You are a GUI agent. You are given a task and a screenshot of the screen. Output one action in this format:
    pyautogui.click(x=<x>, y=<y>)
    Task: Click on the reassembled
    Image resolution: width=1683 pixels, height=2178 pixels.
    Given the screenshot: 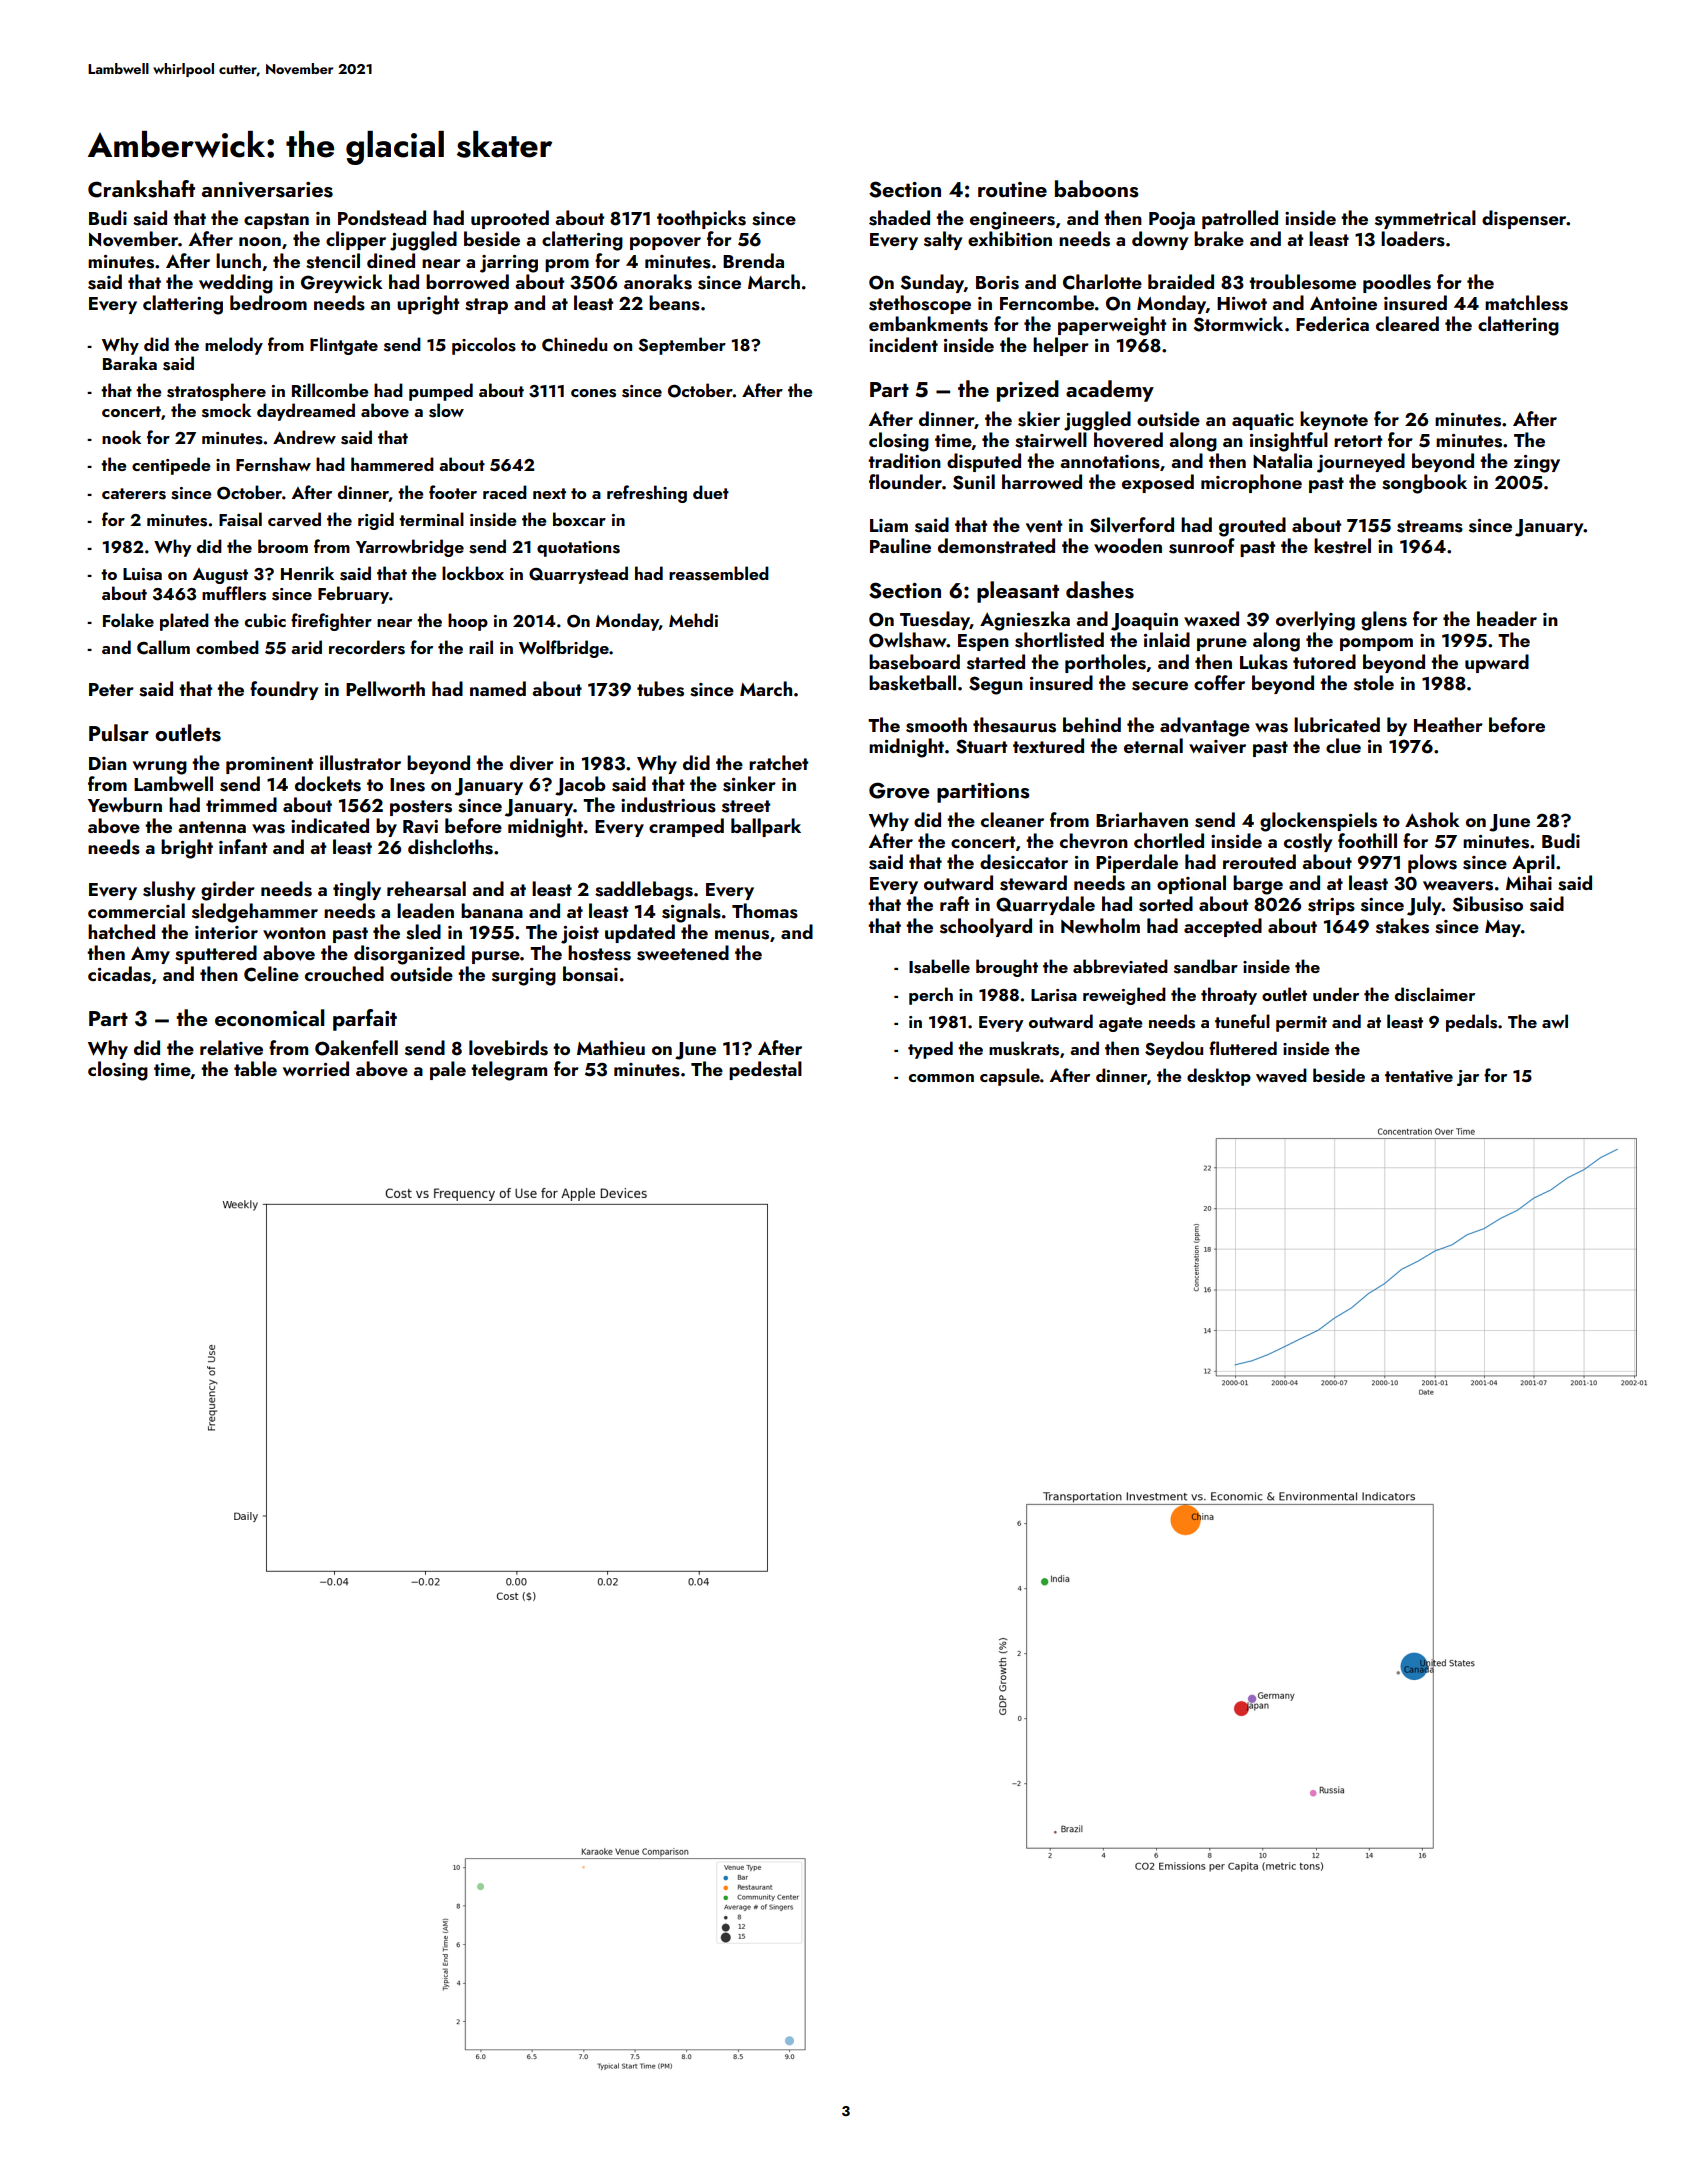 What is the action you would take?
    pyautogui.click(x=719, y=573)
